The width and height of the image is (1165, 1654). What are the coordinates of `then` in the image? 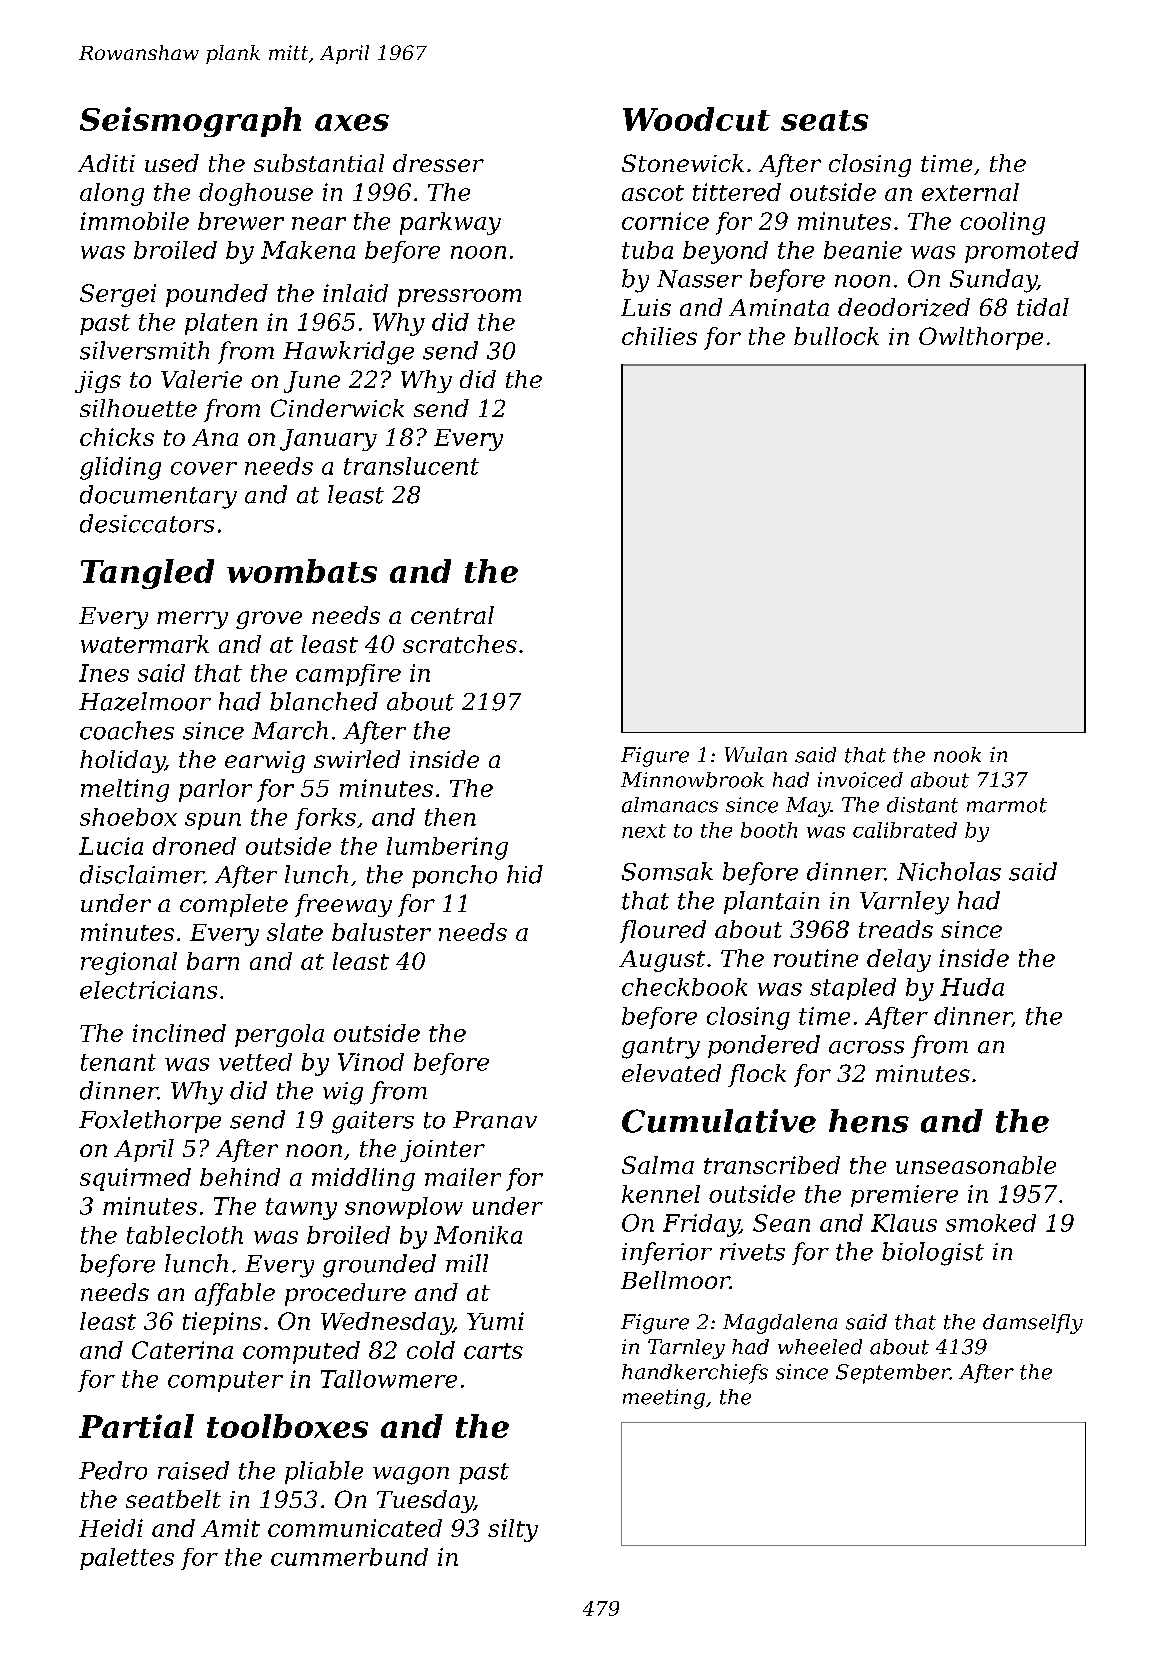 It's located at (450, 817).
